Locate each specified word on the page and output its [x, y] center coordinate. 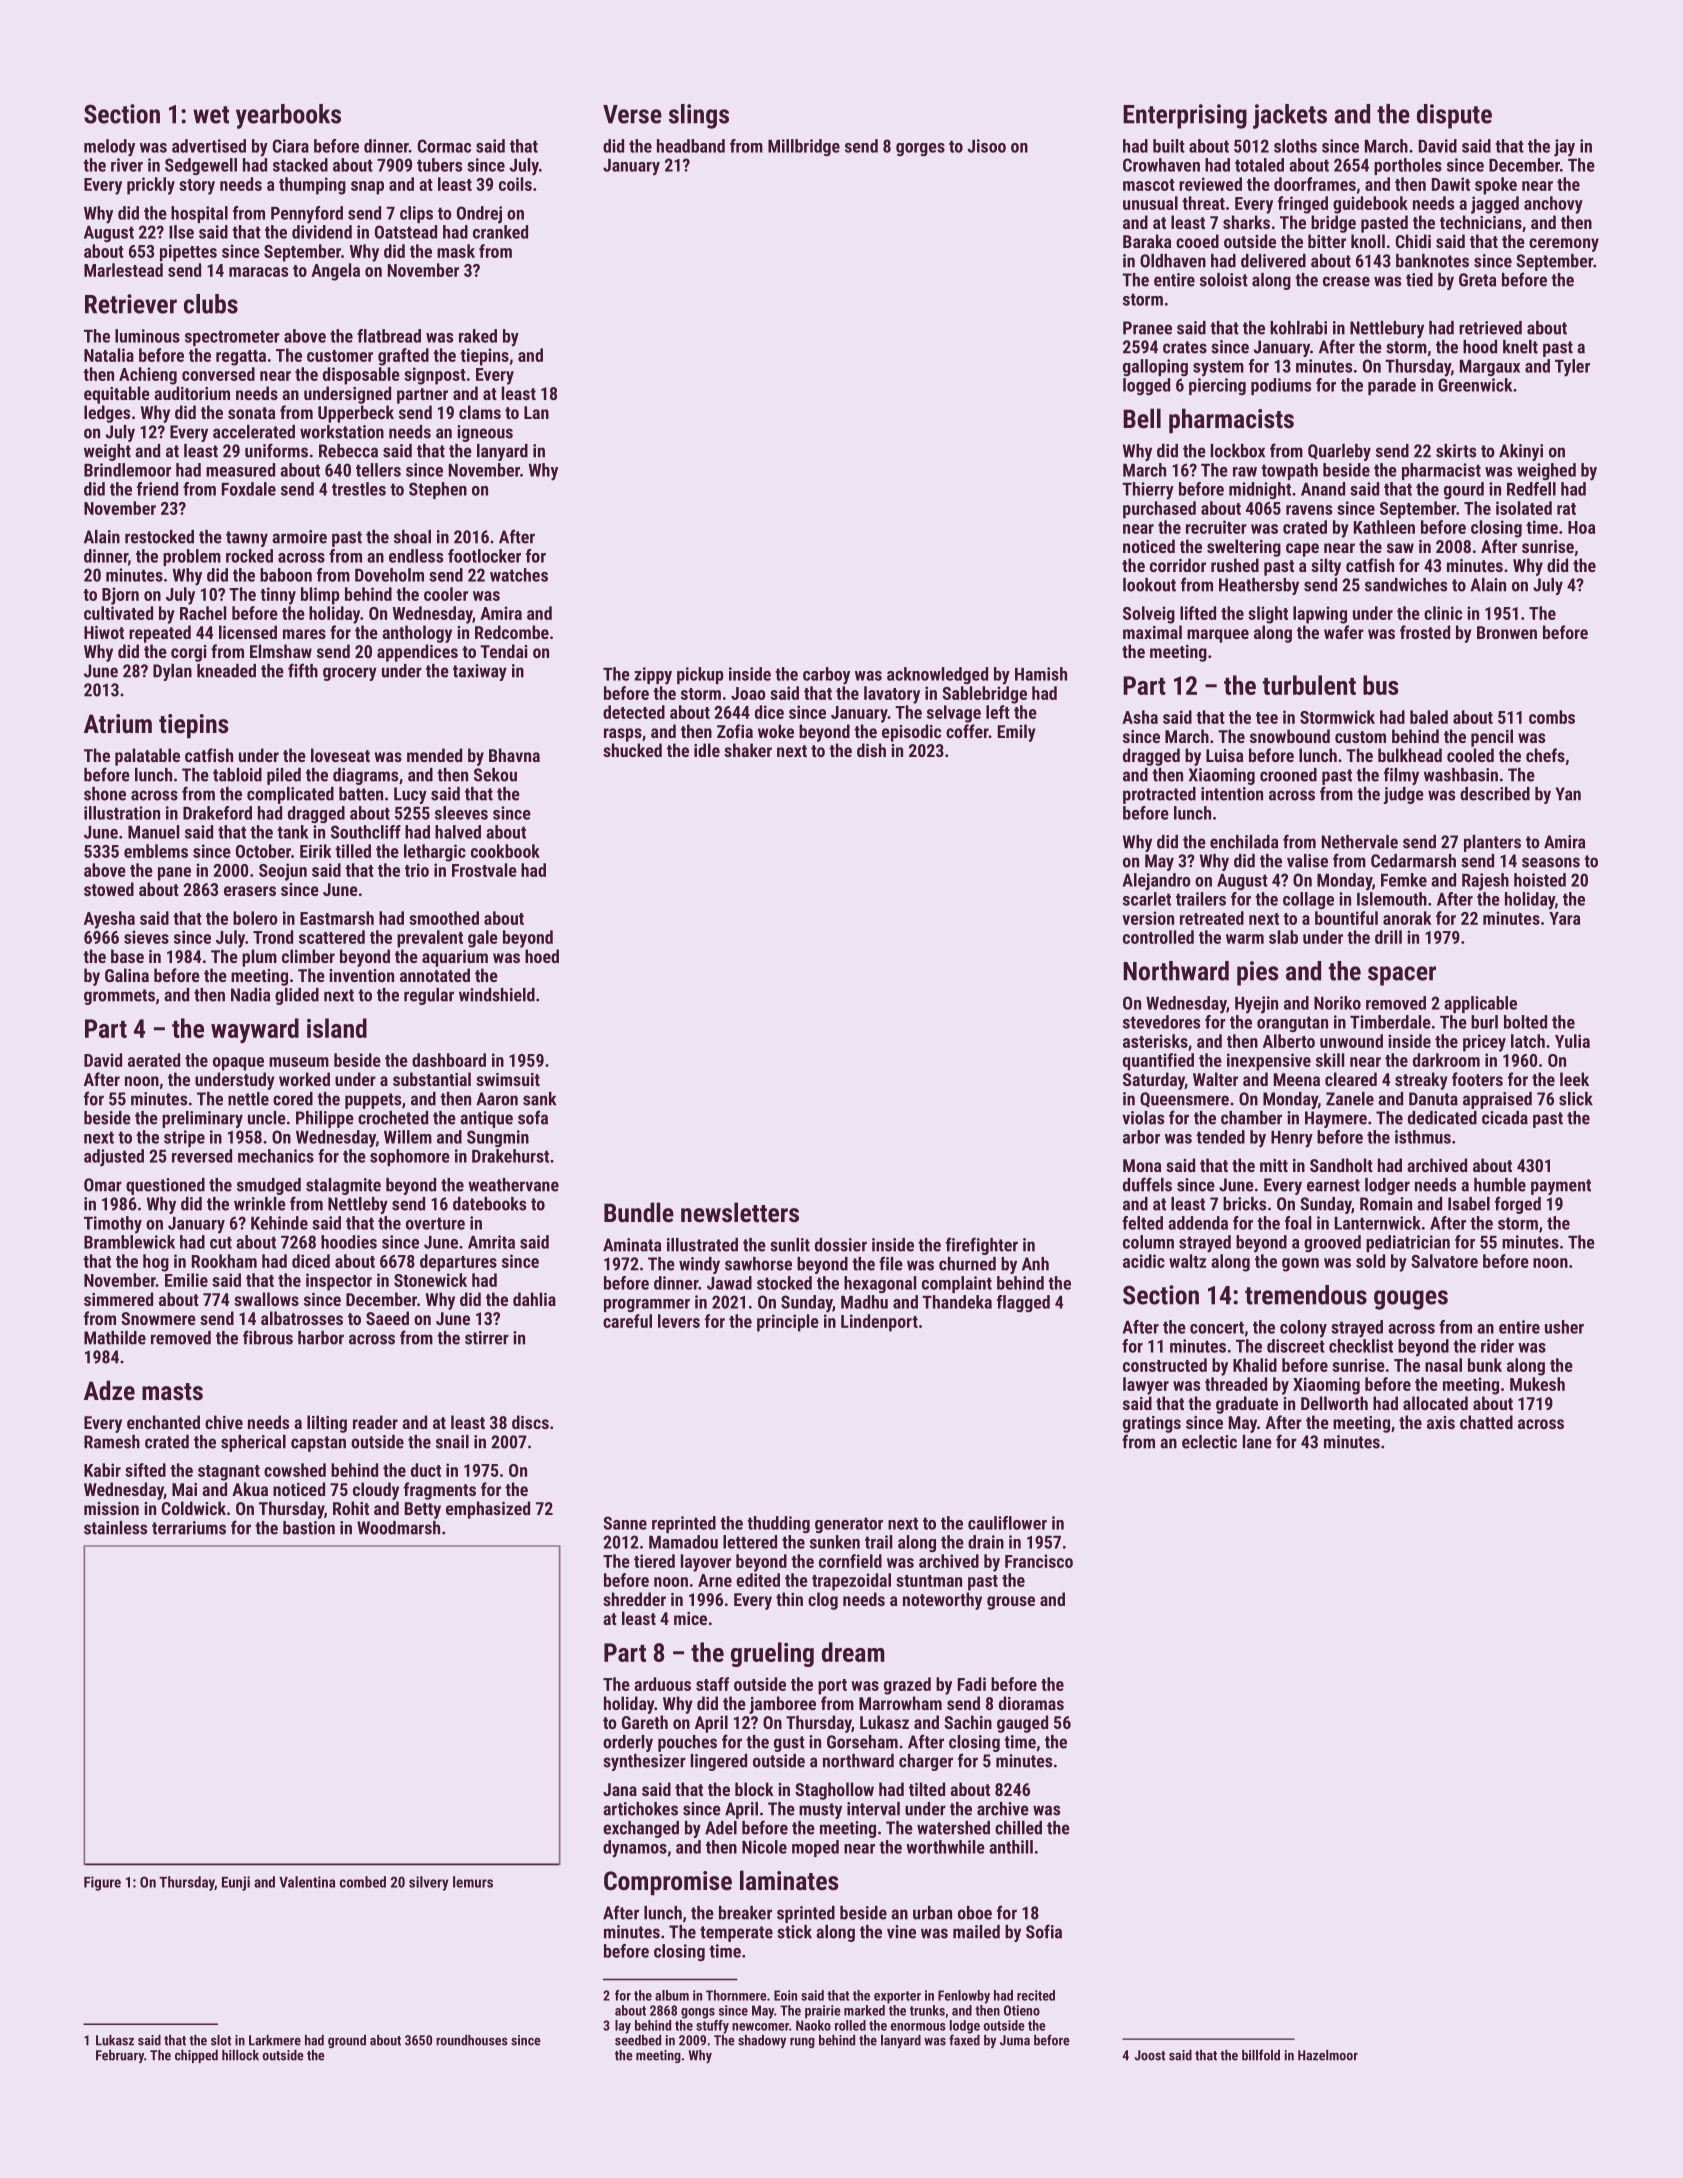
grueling [772, 1654]
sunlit [790, 1245]
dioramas [1031, 1703]
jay [1564, 148]
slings [699, 116]
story [197, 187]
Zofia [735, 731]
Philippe [325, 1119]
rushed [1235, 565]
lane [1257, 1442]
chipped [196, 2056]
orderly [628, 1743]
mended [434, 755]
